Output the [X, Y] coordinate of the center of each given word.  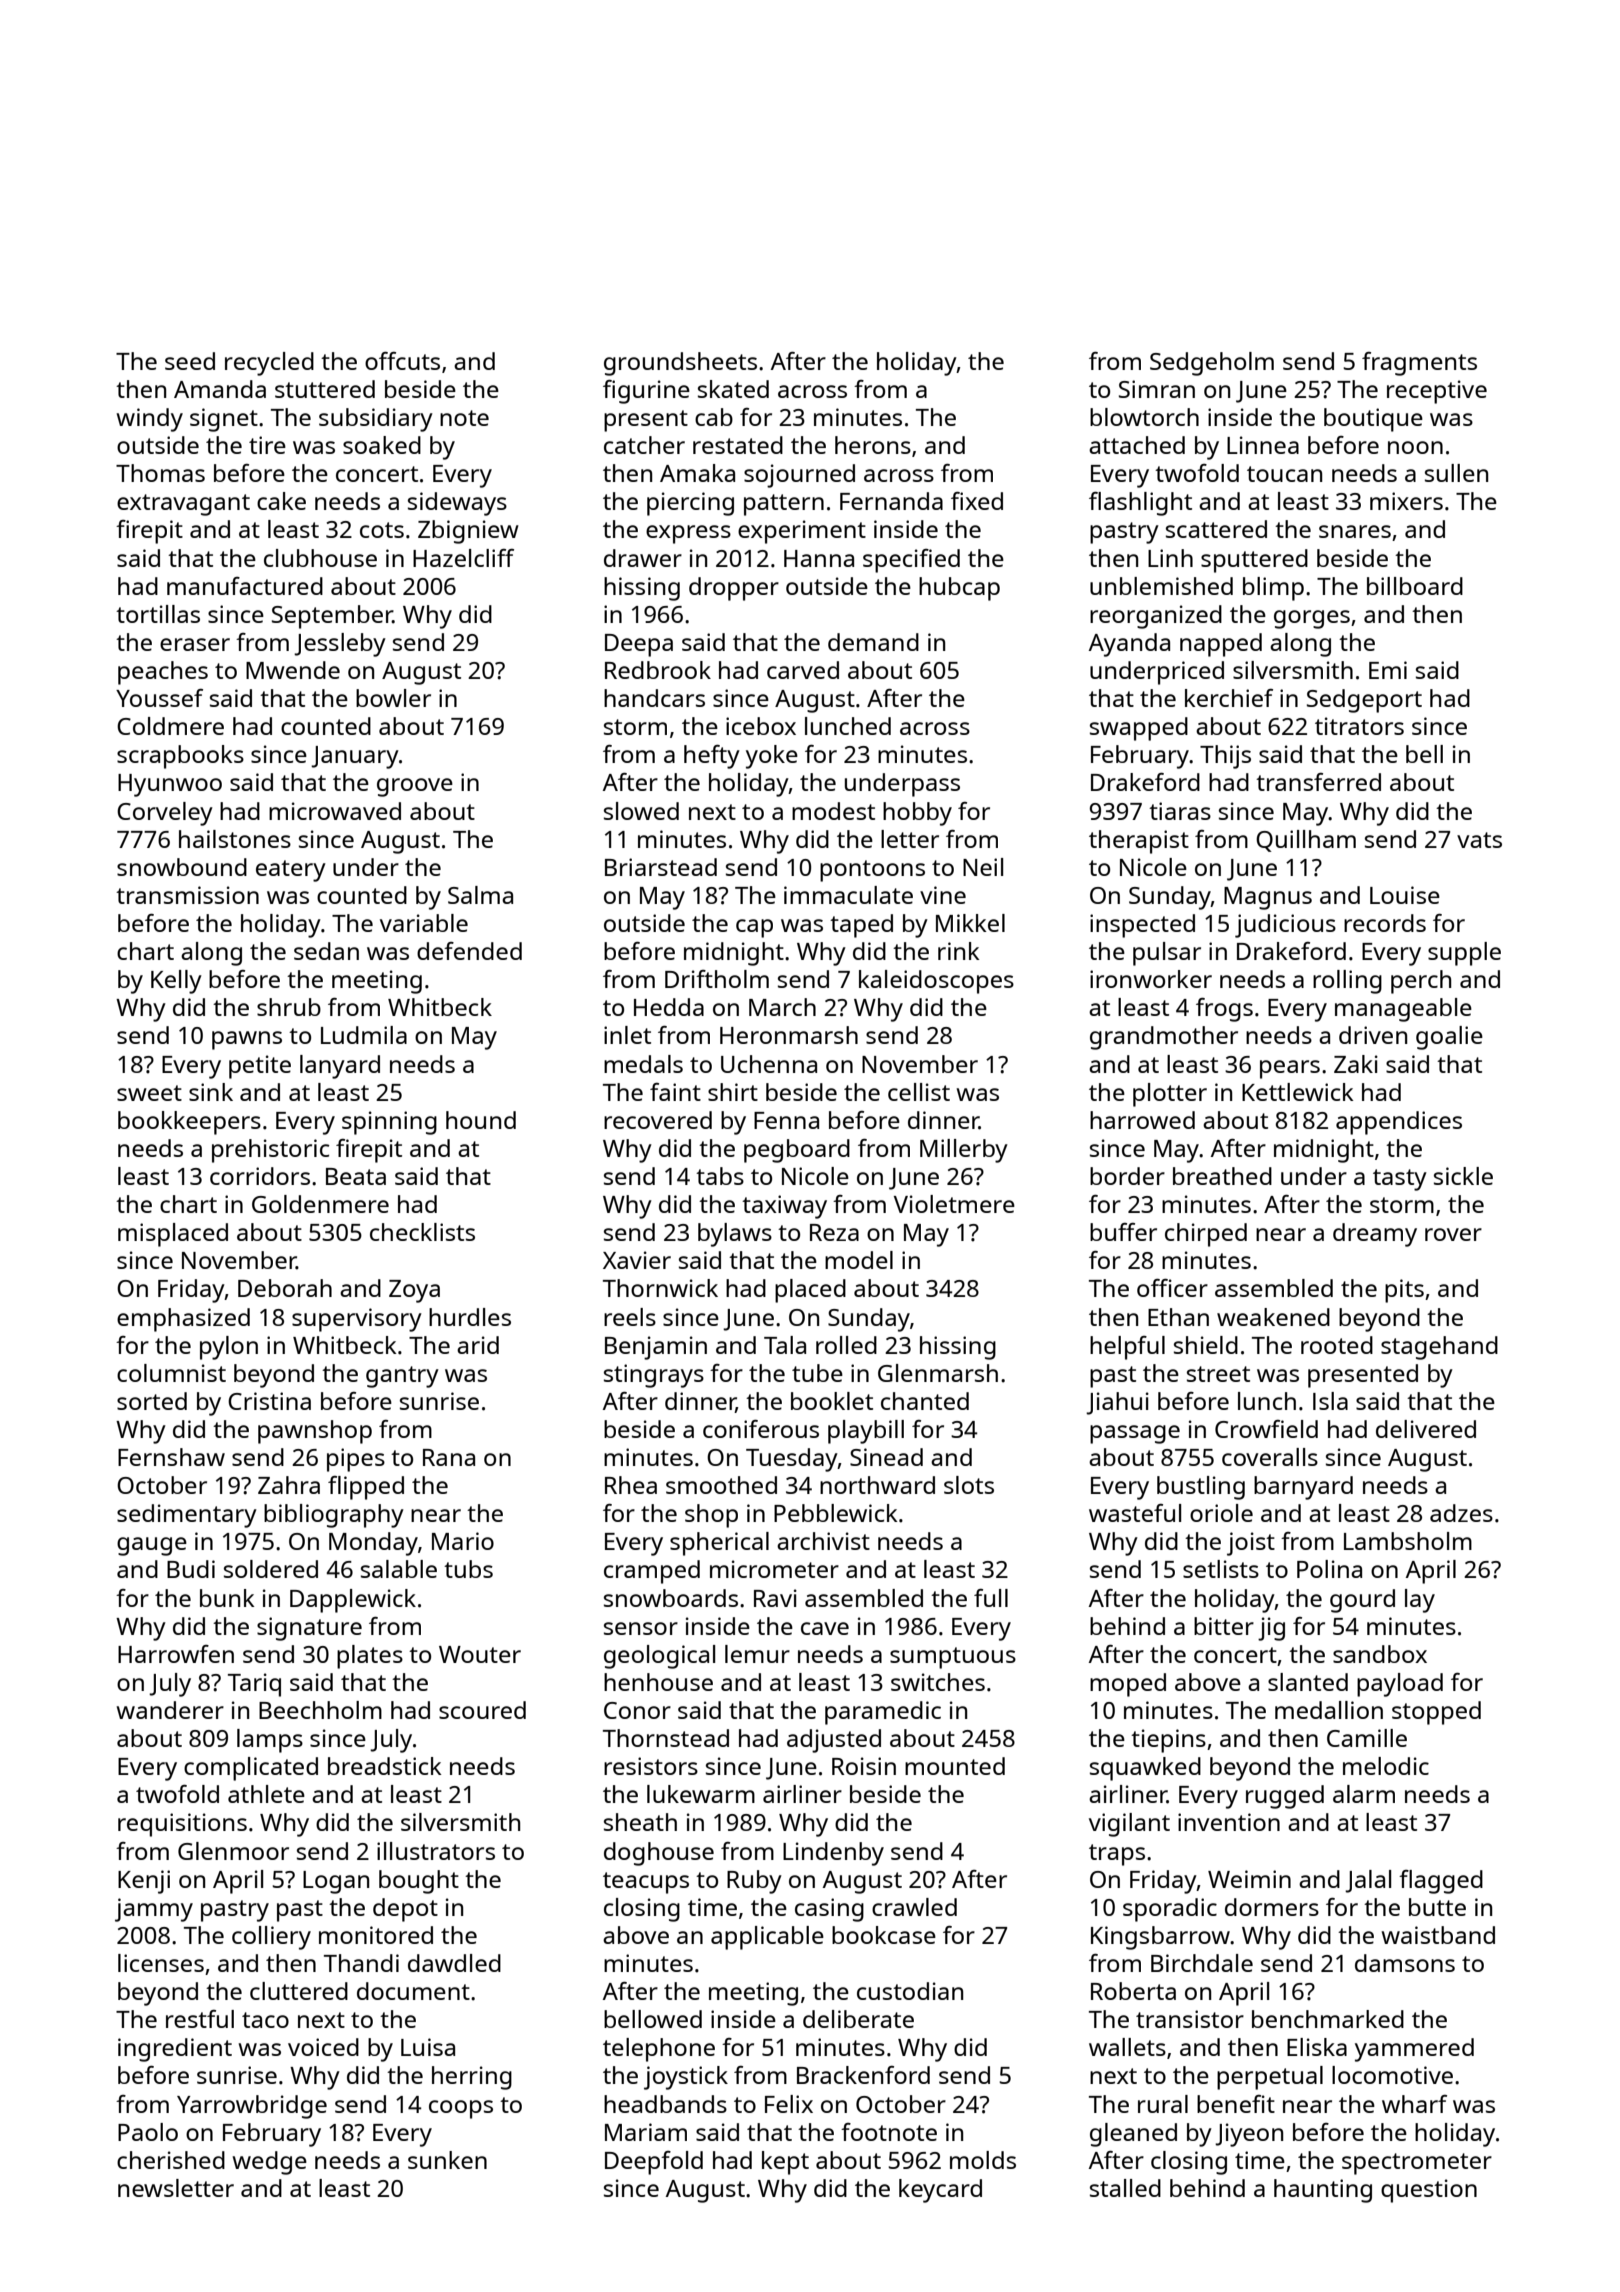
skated [733, 389]
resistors [651, 1766]
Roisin [864, 1766]
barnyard [1303, 1488]
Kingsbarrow [1160, 1938]
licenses [161, 1963]
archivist [823, 1541]
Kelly [176, 982]
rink [958, 951]
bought [419, 1882]
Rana [449, 1457]
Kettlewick [1297, 1092]
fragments [1419, 364]
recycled [269, 364]
